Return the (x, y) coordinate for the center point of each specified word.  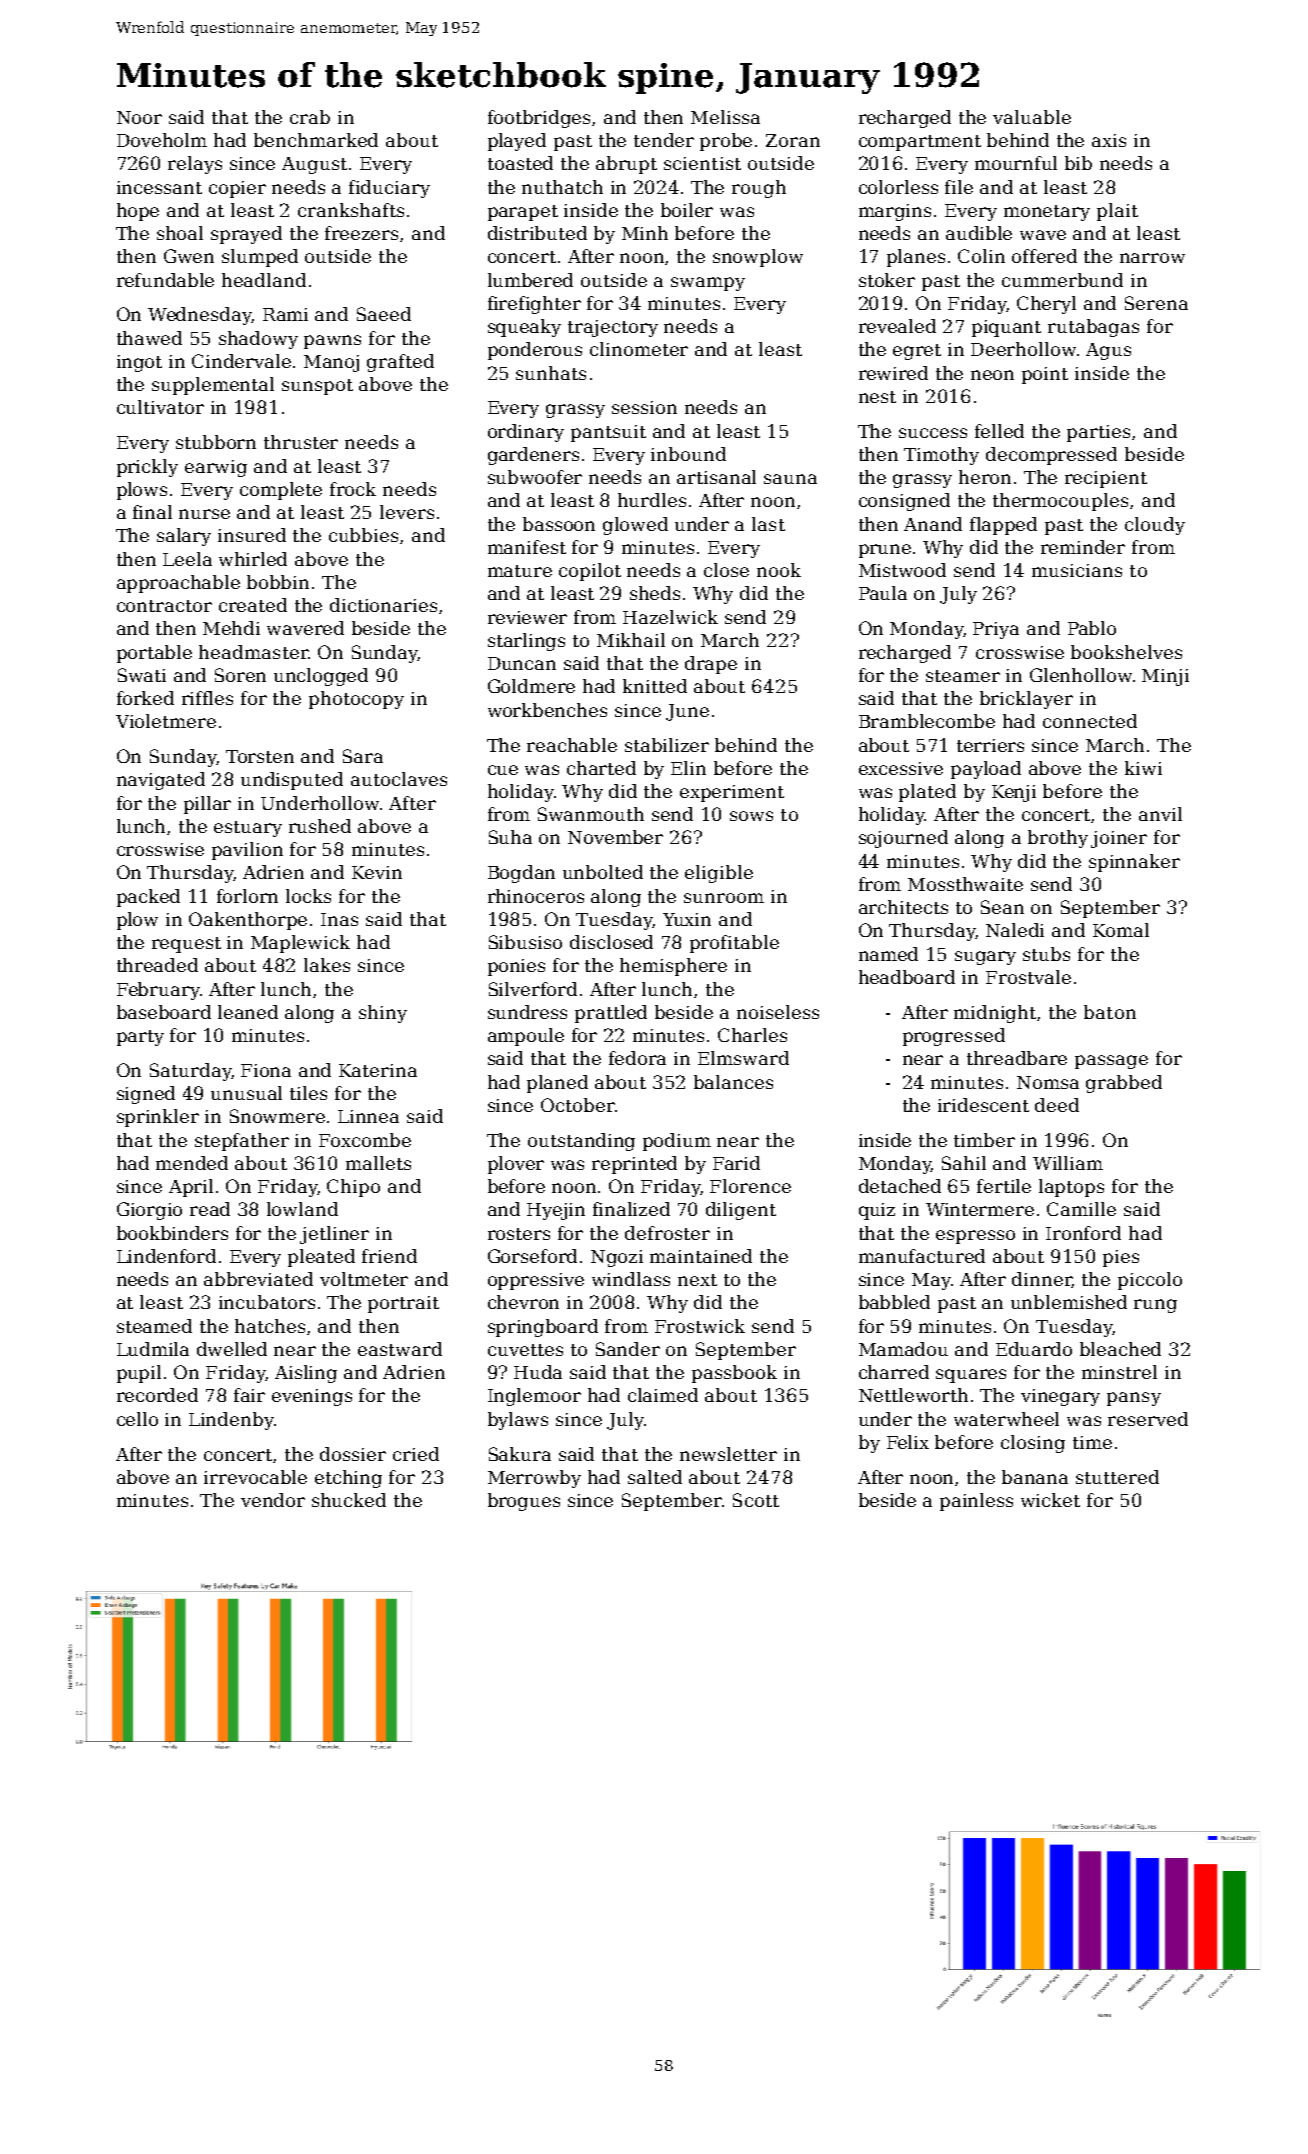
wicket (1050, 1500)
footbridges (539, 119)
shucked (349, 1500)
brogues (524, 1502)
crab (310, 117)
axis (1109, 140)
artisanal (716, 477)
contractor (164, 606)
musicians (1077, 570)
